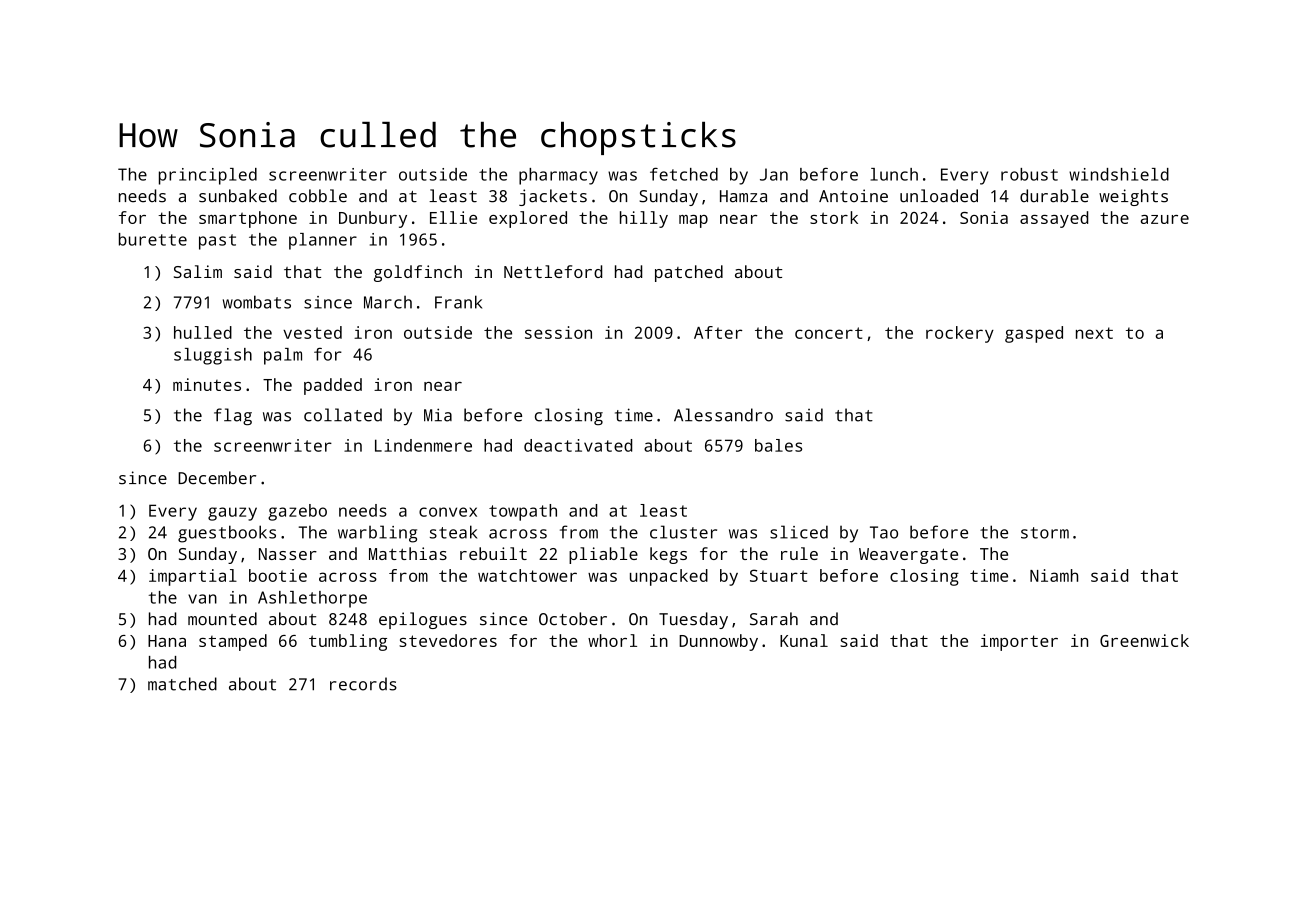 The height and width of the screenshot is (924, 1308). What do you see at coordinates (778, 445) in the screenshot?
I see `bales` at bounding box center [778, 445].
